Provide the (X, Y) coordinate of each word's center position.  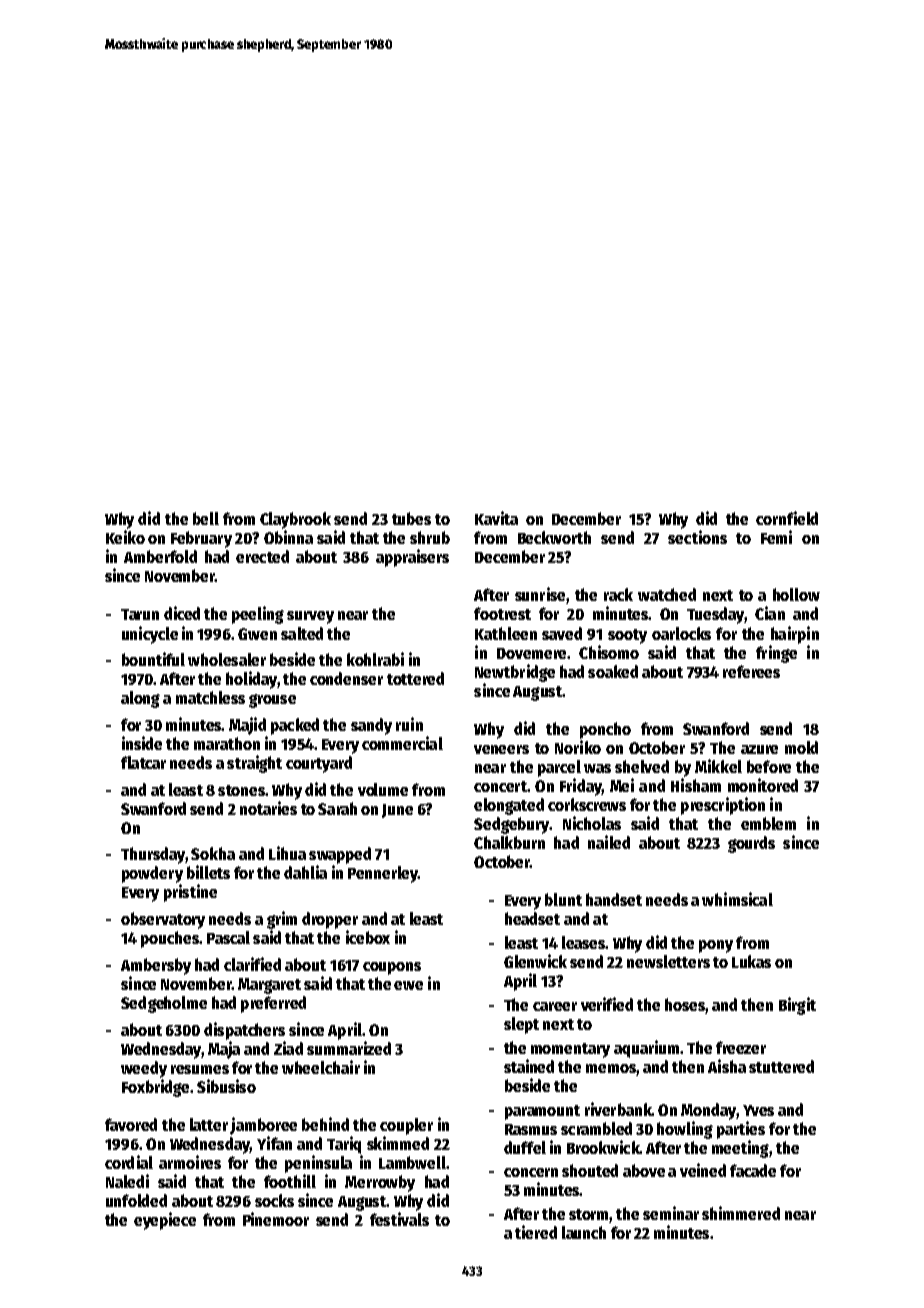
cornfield (787, 518)
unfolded (136, 1200)
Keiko (125, 537)
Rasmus (531, 1129)
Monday (708, 1111)
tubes (411, 518)
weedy (144, 1069)
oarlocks (681, 633)
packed (295, 726)
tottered (415, 678)
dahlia (305, 872)
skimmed (398, 1143)
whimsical (737, 899)
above (644, 1170)
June (397, 811)
